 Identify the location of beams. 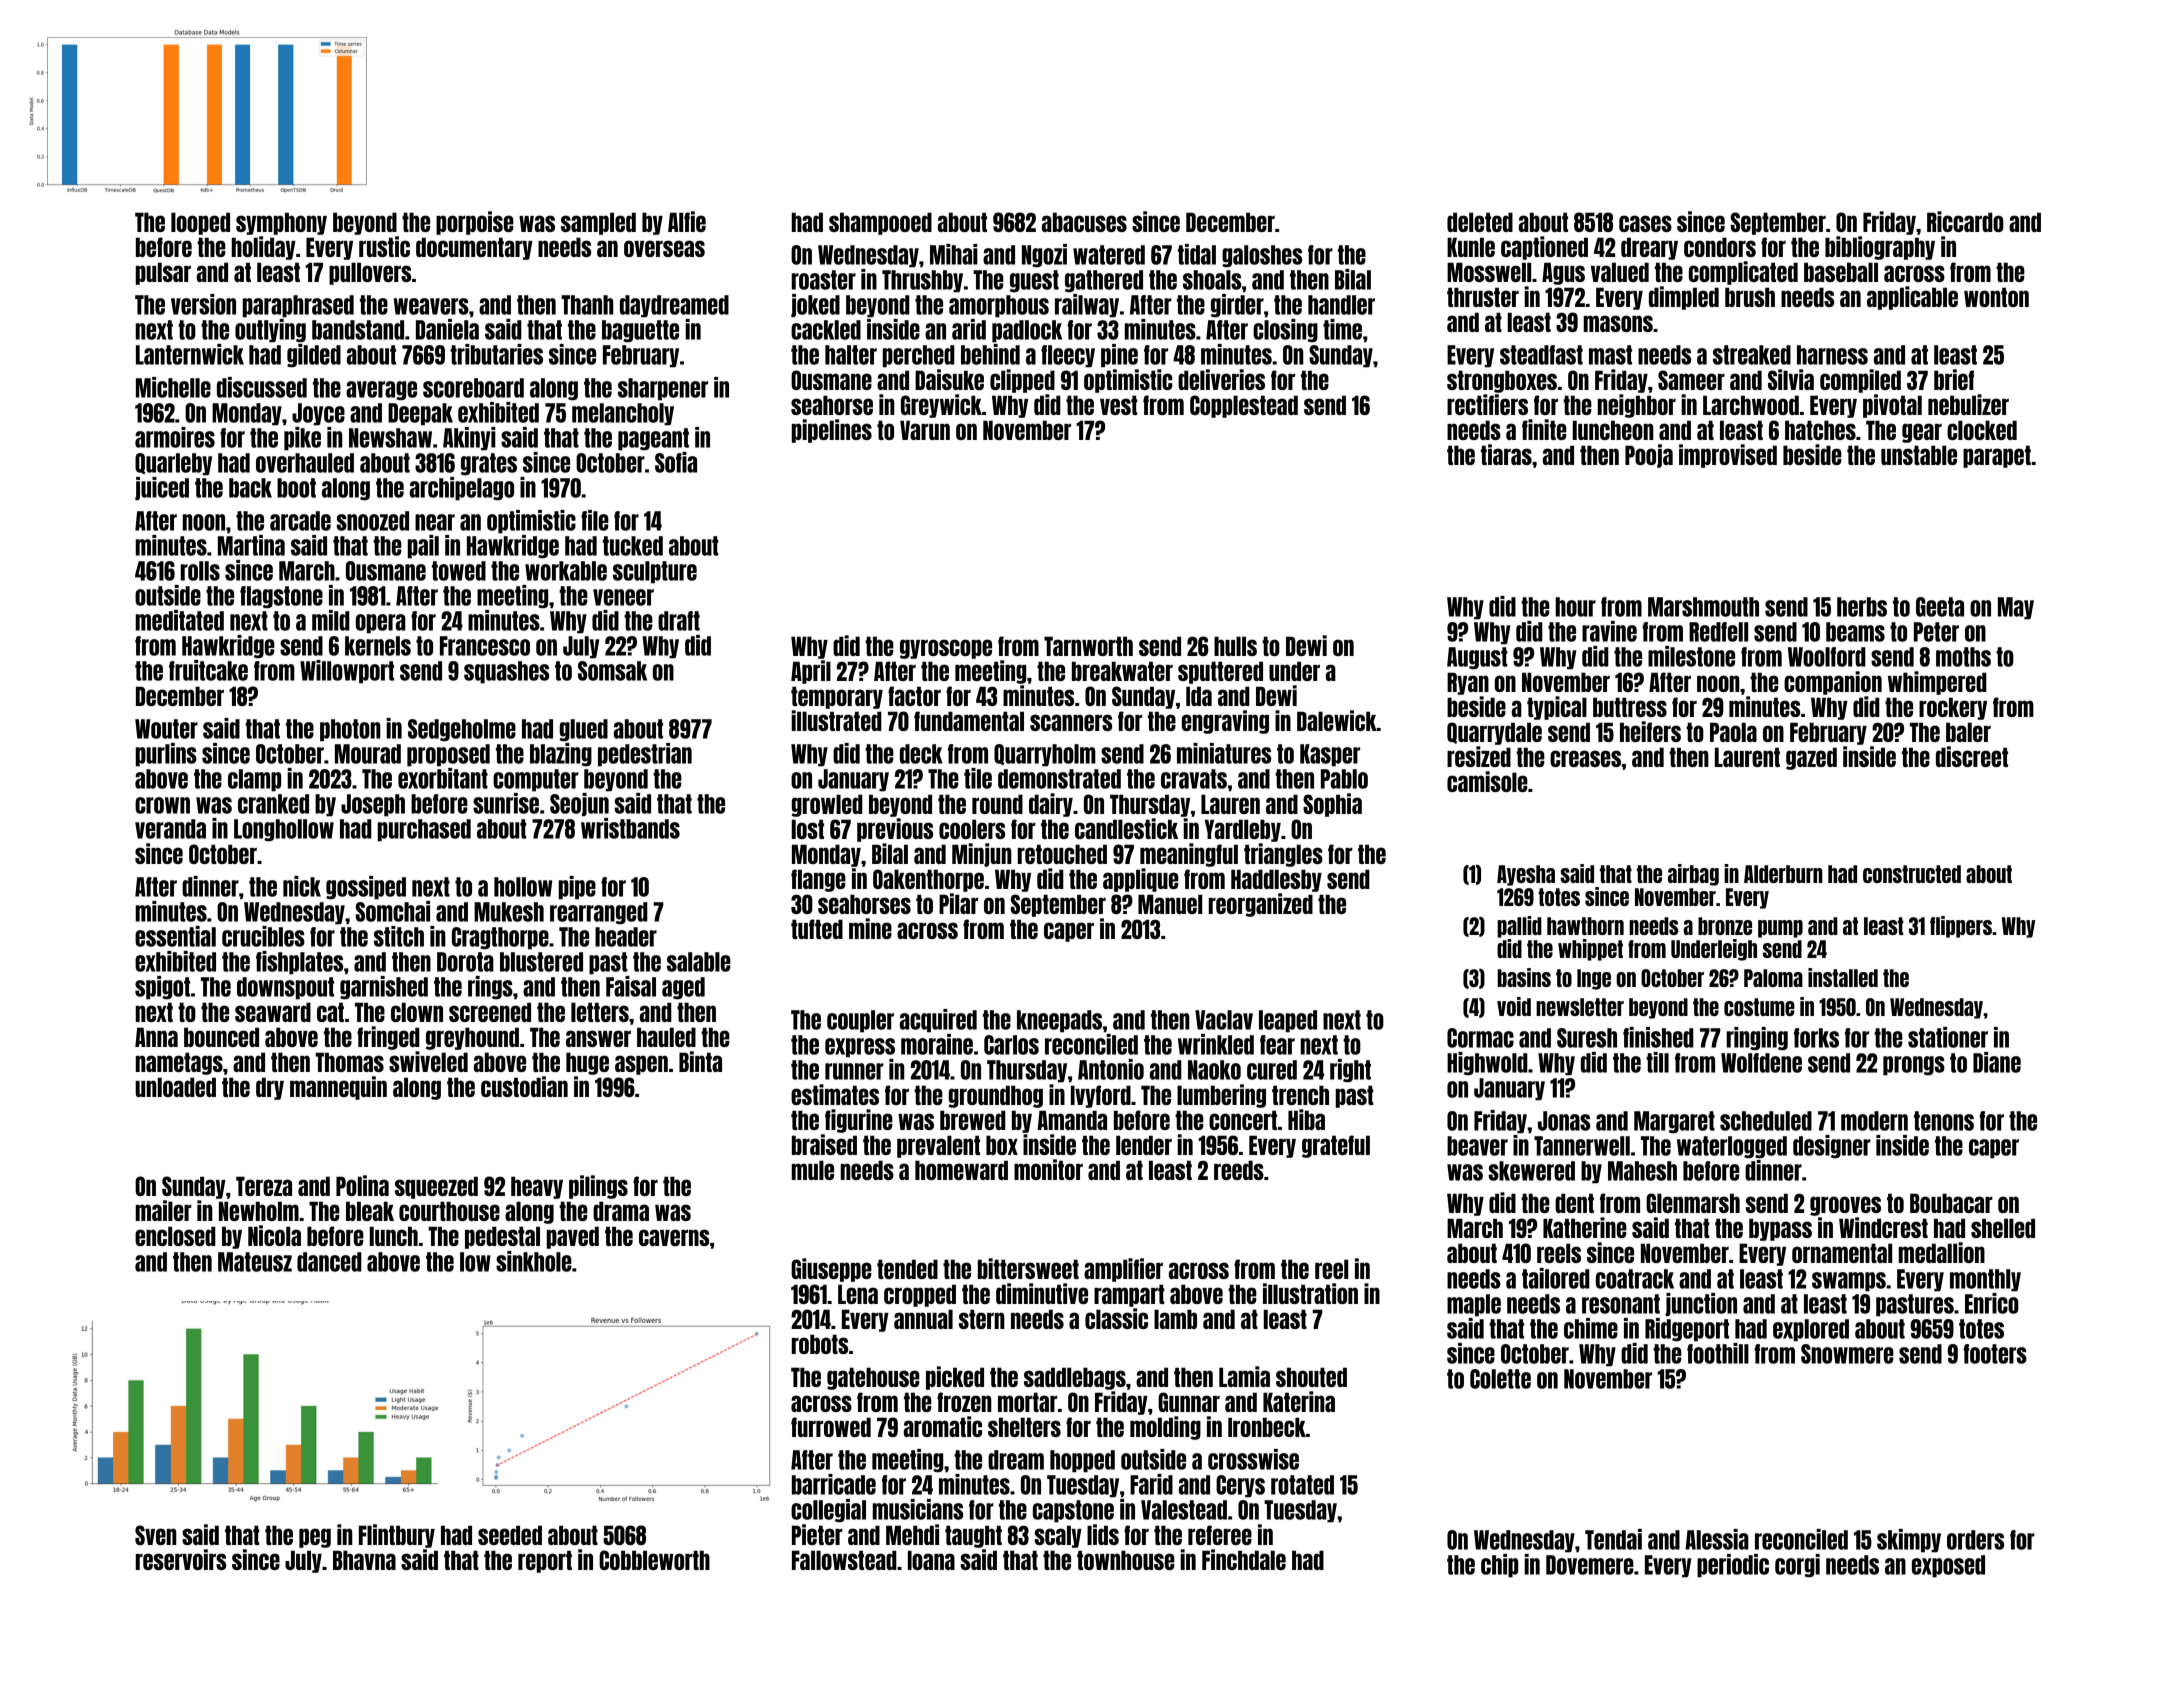
(1855, 632).
